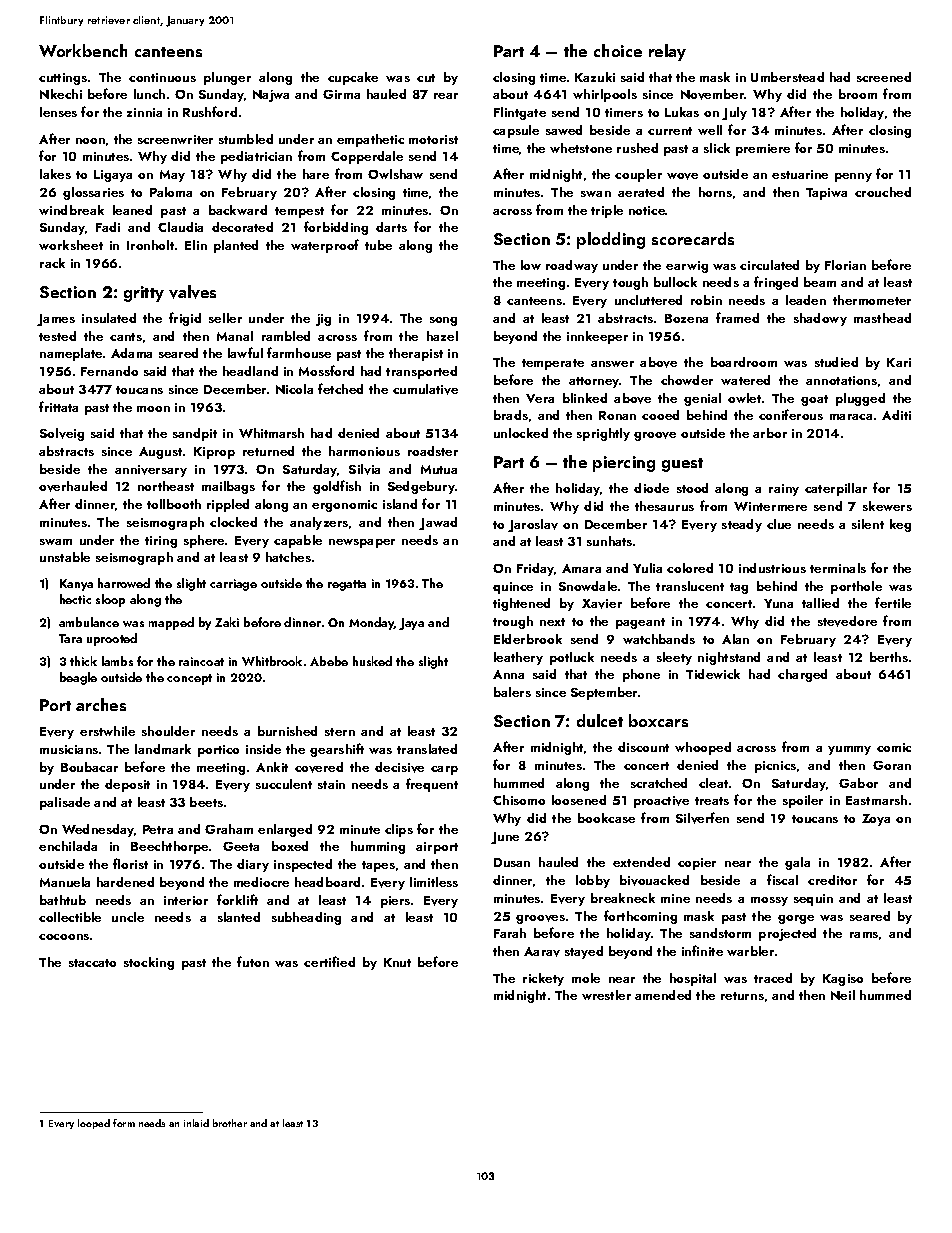 This screenshot has height=1233, width=952. I want to click on November, so click(713, 94).
